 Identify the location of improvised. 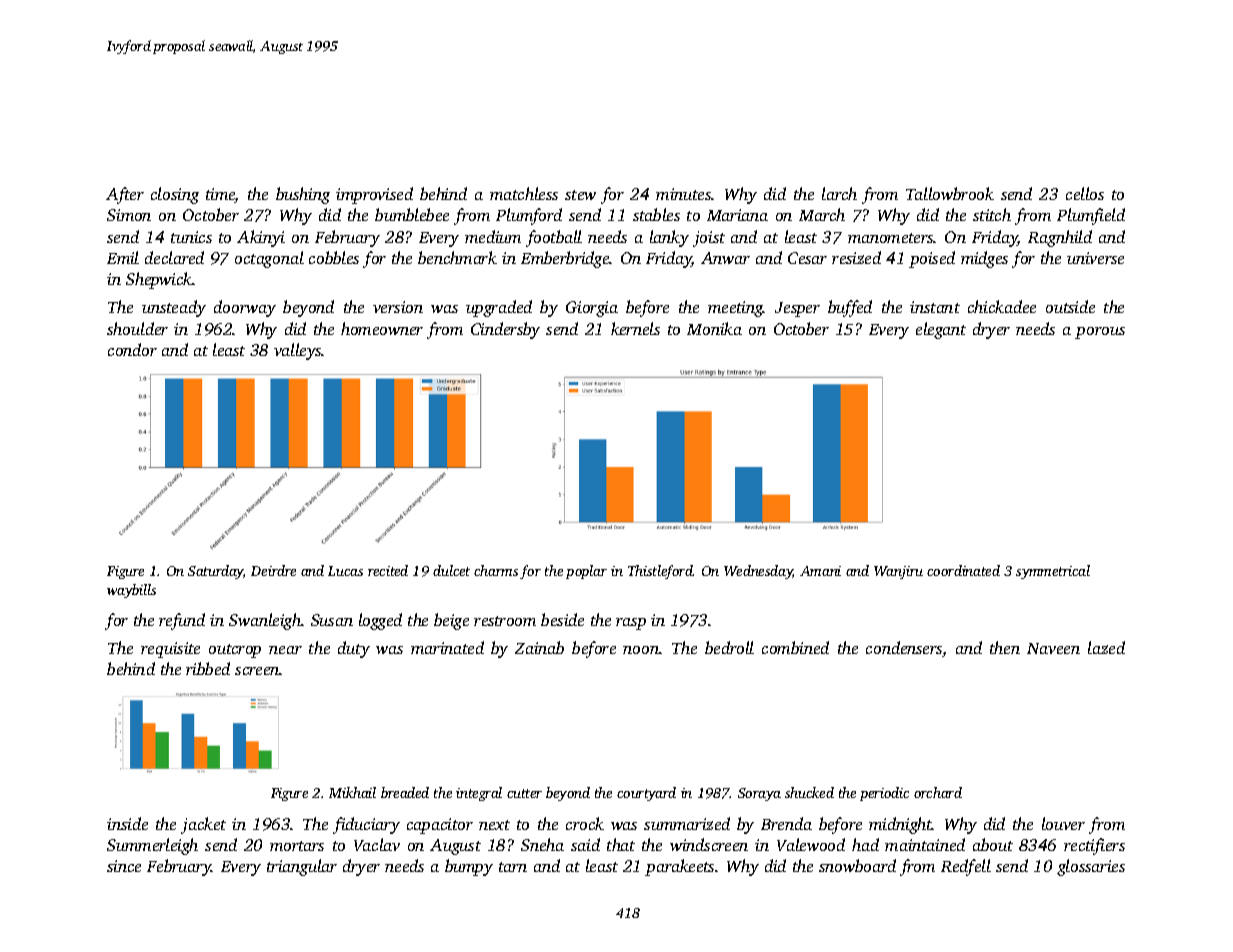
(374, 195).
